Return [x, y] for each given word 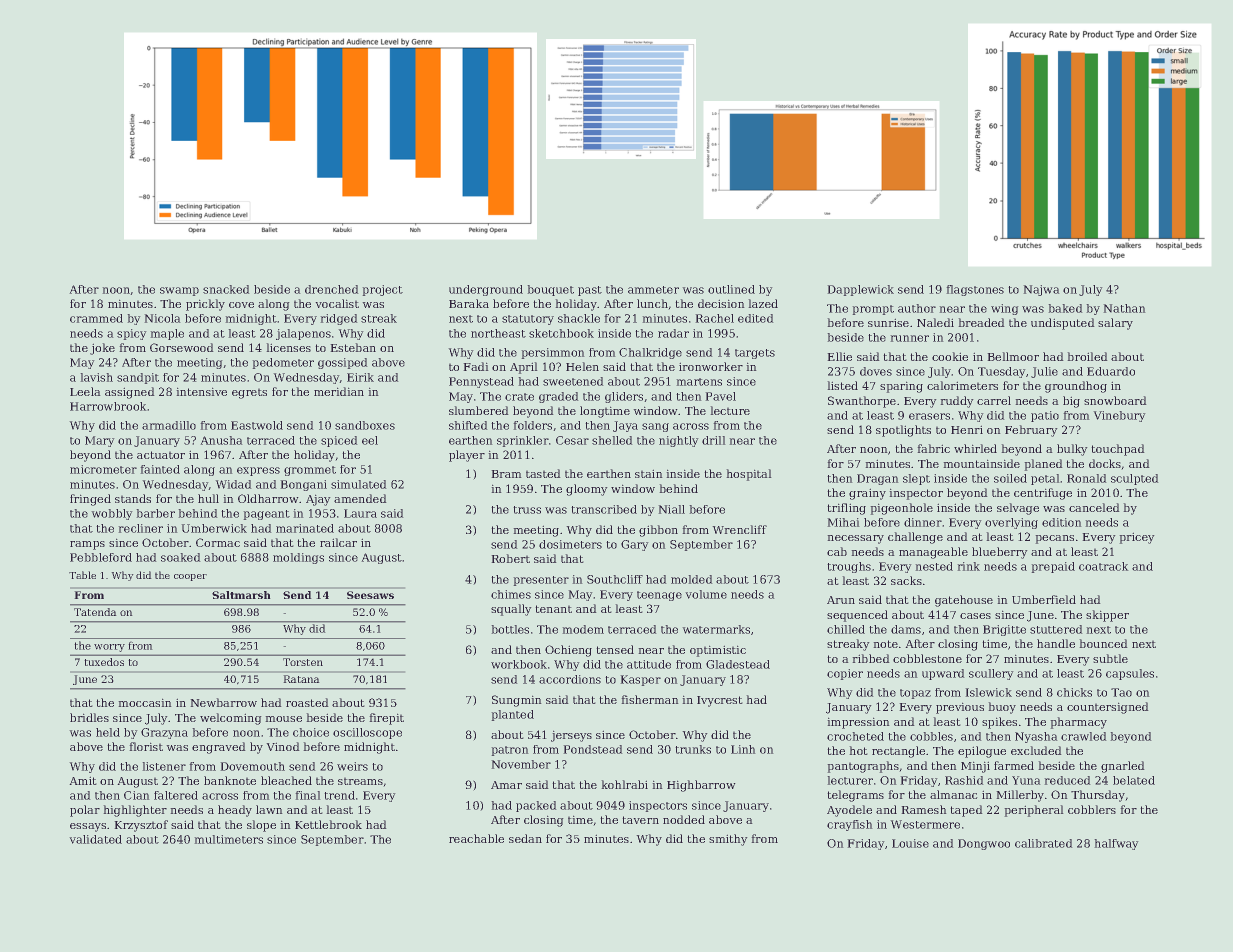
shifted [468, 425]
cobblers [1092, 809]
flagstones [975, 290]
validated [95, 839]
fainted [160, 469]
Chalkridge [650, 353]
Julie [1044, 372]
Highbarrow [701, 786]
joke [102, 349]
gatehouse [964, 601]
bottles [510, 629]
